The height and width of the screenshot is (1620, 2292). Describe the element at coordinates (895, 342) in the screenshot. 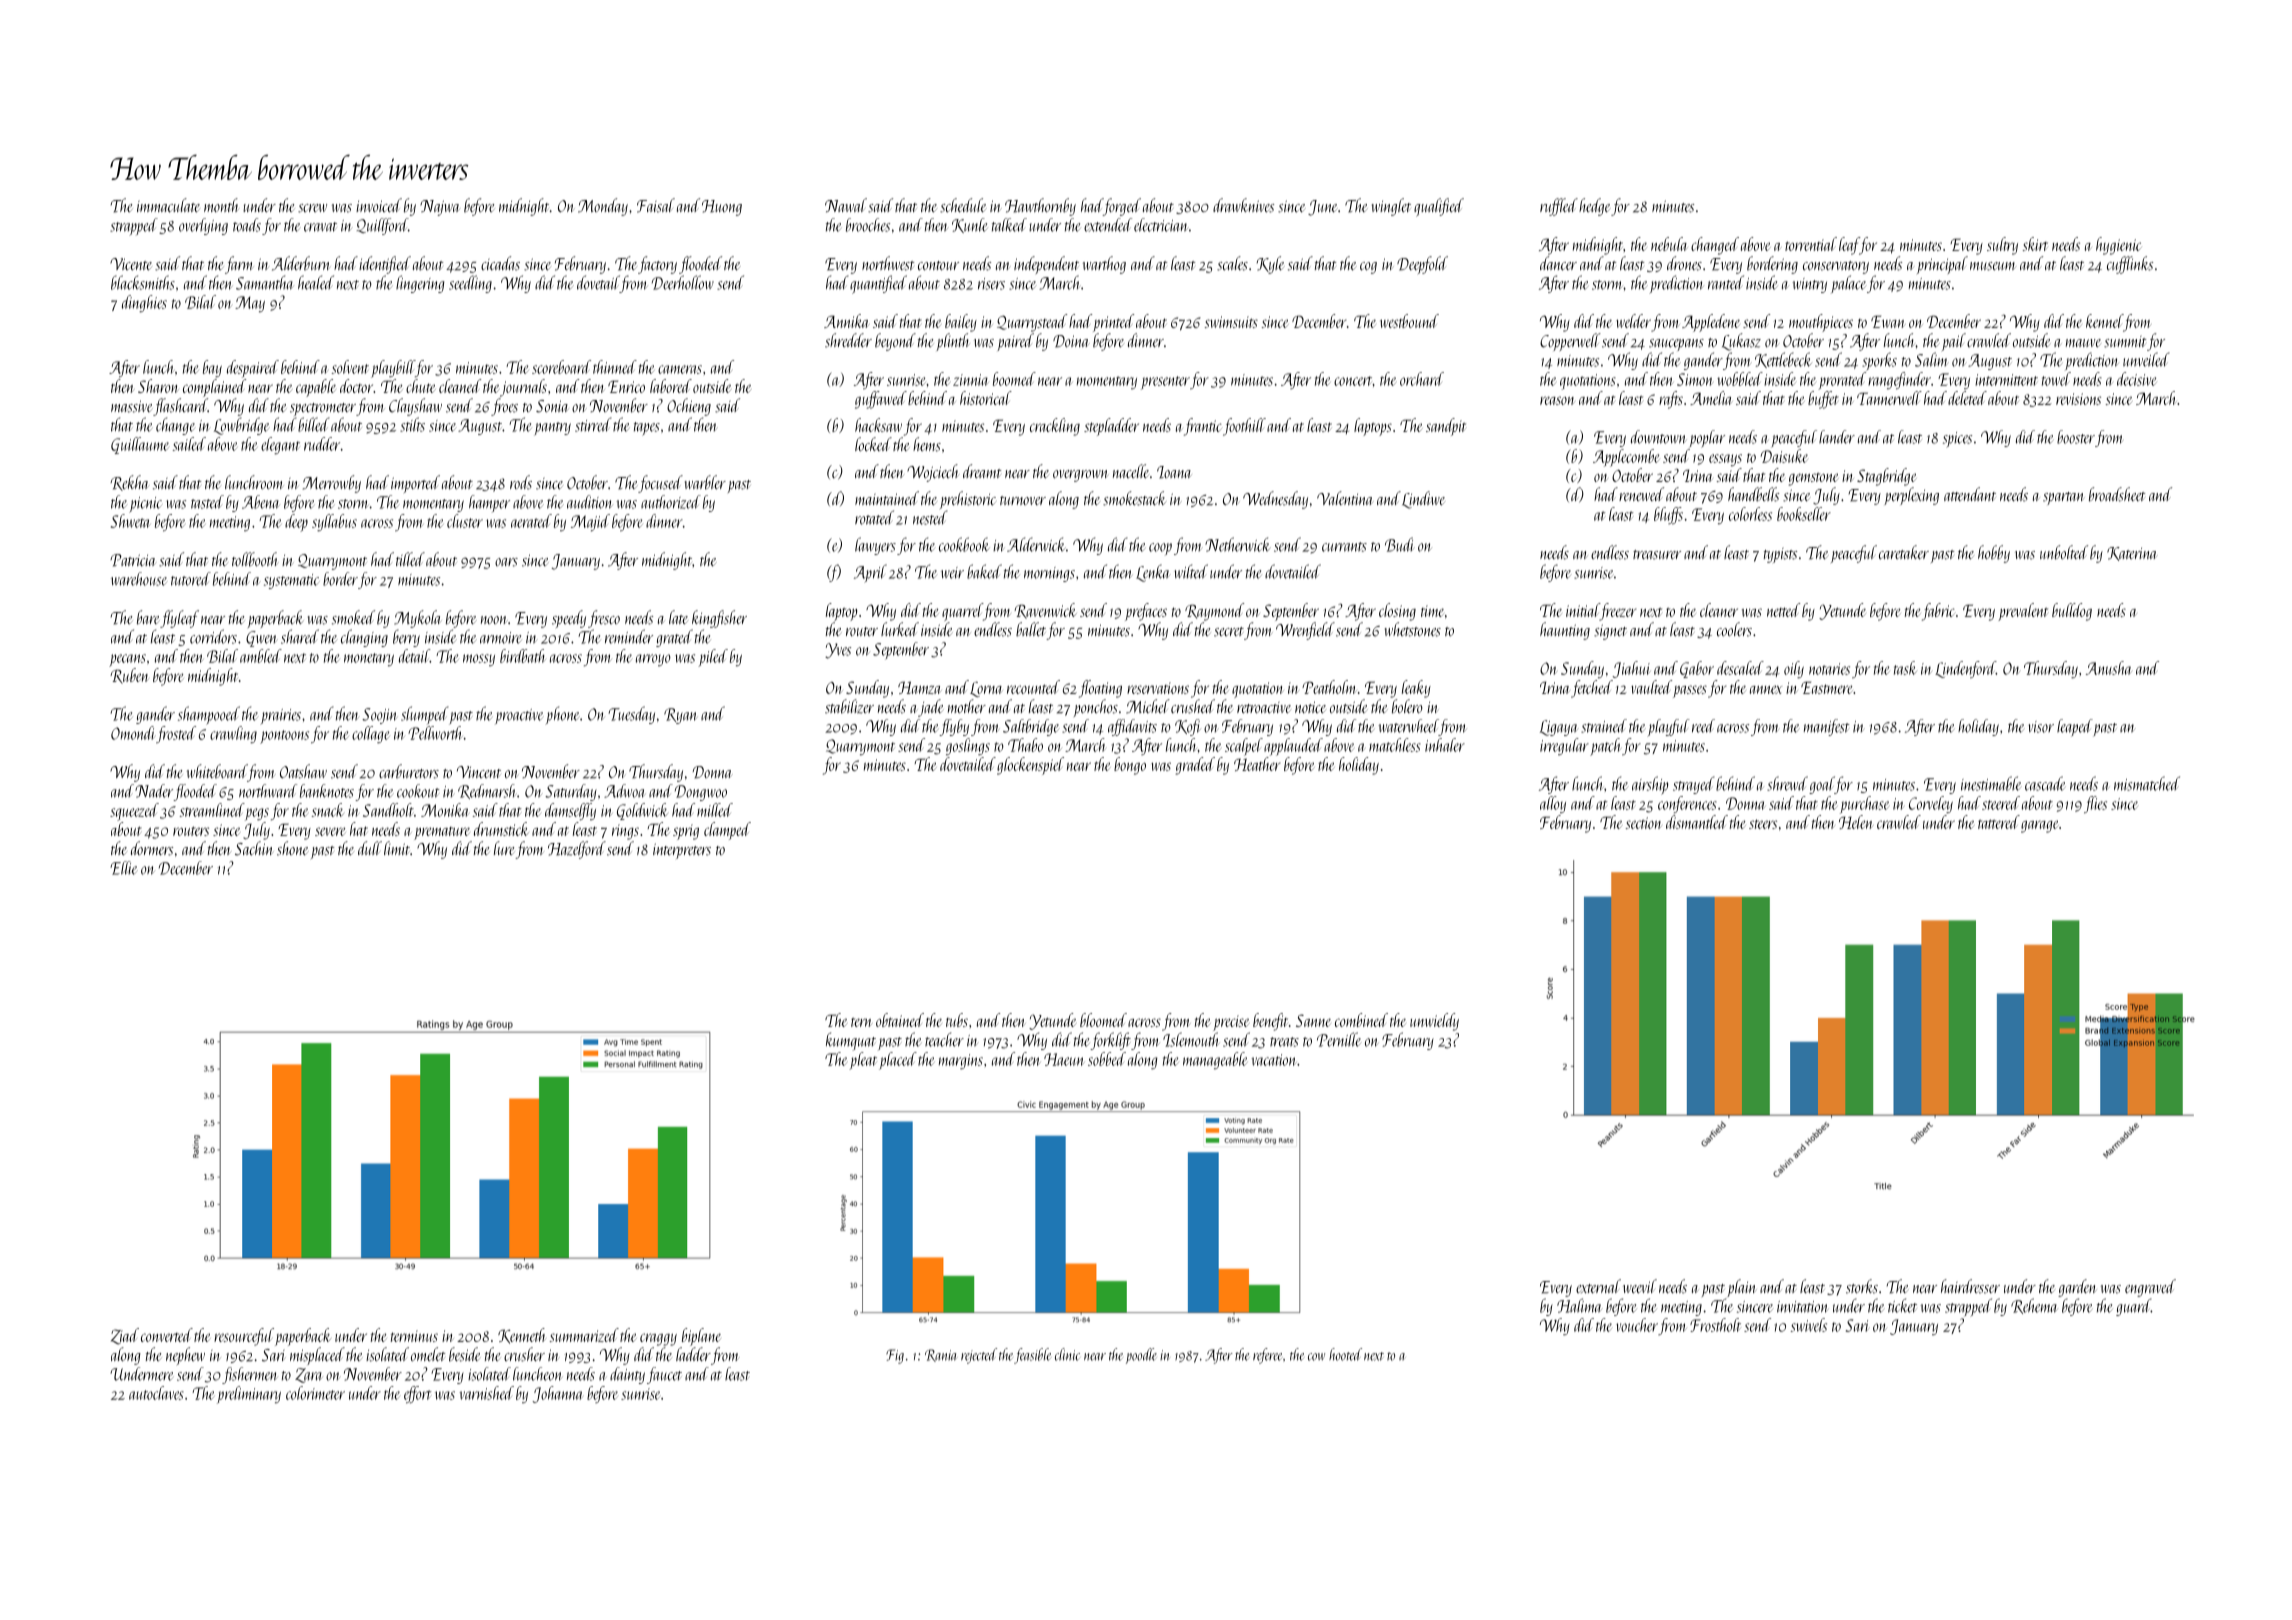

I see `beyond` at that location.
